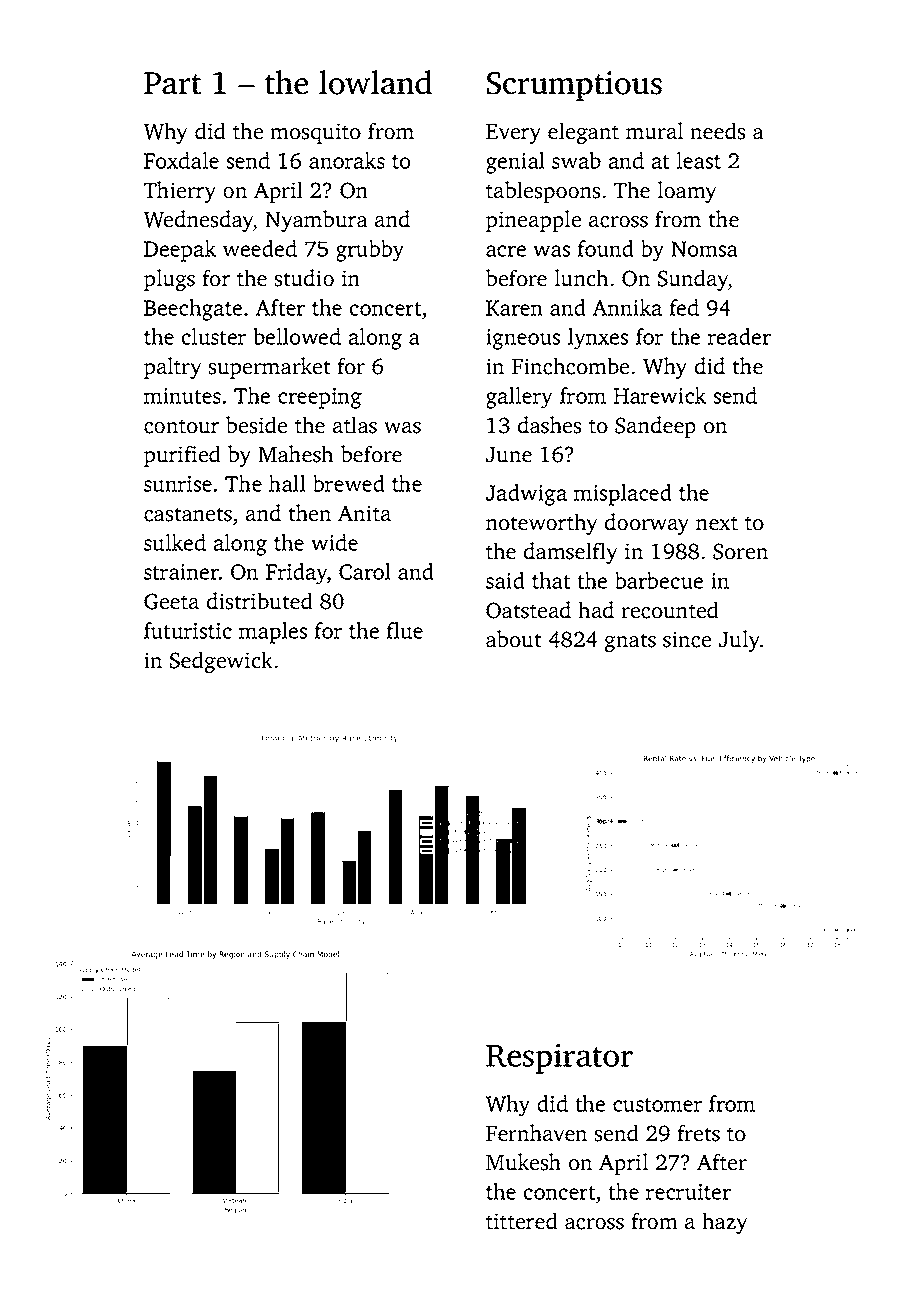 The image size is (924, 1314). I want to click on mosquito, so click(315, 133).
